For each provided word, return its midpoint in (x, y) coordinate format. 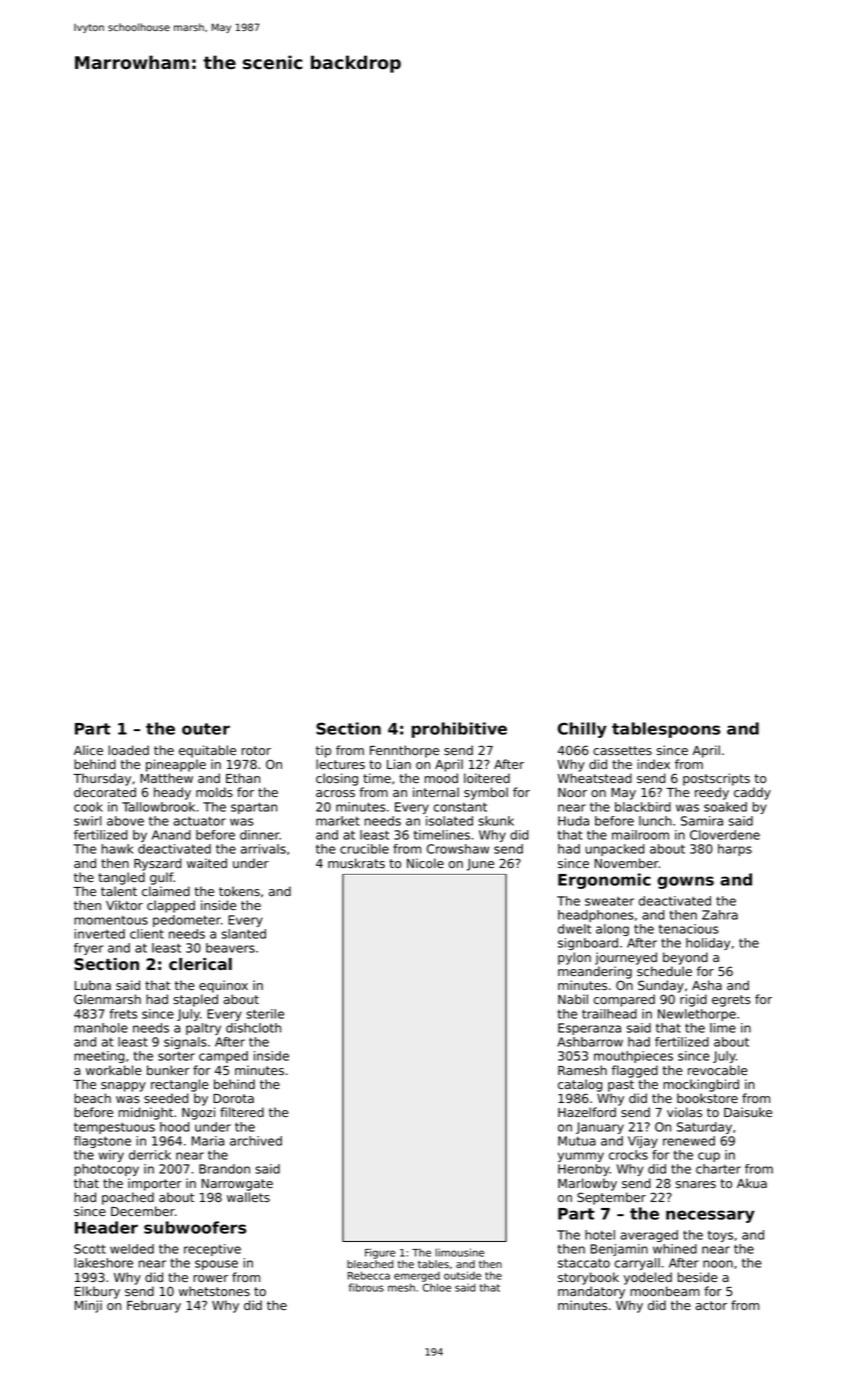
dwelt (574, 929)
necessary (710, 1216)
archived (256, 1141)
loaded (128, 750)
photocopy (106, 1170)
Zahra (720, 915)
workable (113, 1070)
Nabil (573, 999)
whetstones (214, 1291)
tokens (239, 891)
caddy (752, 793)
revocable (717, 1070)
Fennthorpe (404, 751)
